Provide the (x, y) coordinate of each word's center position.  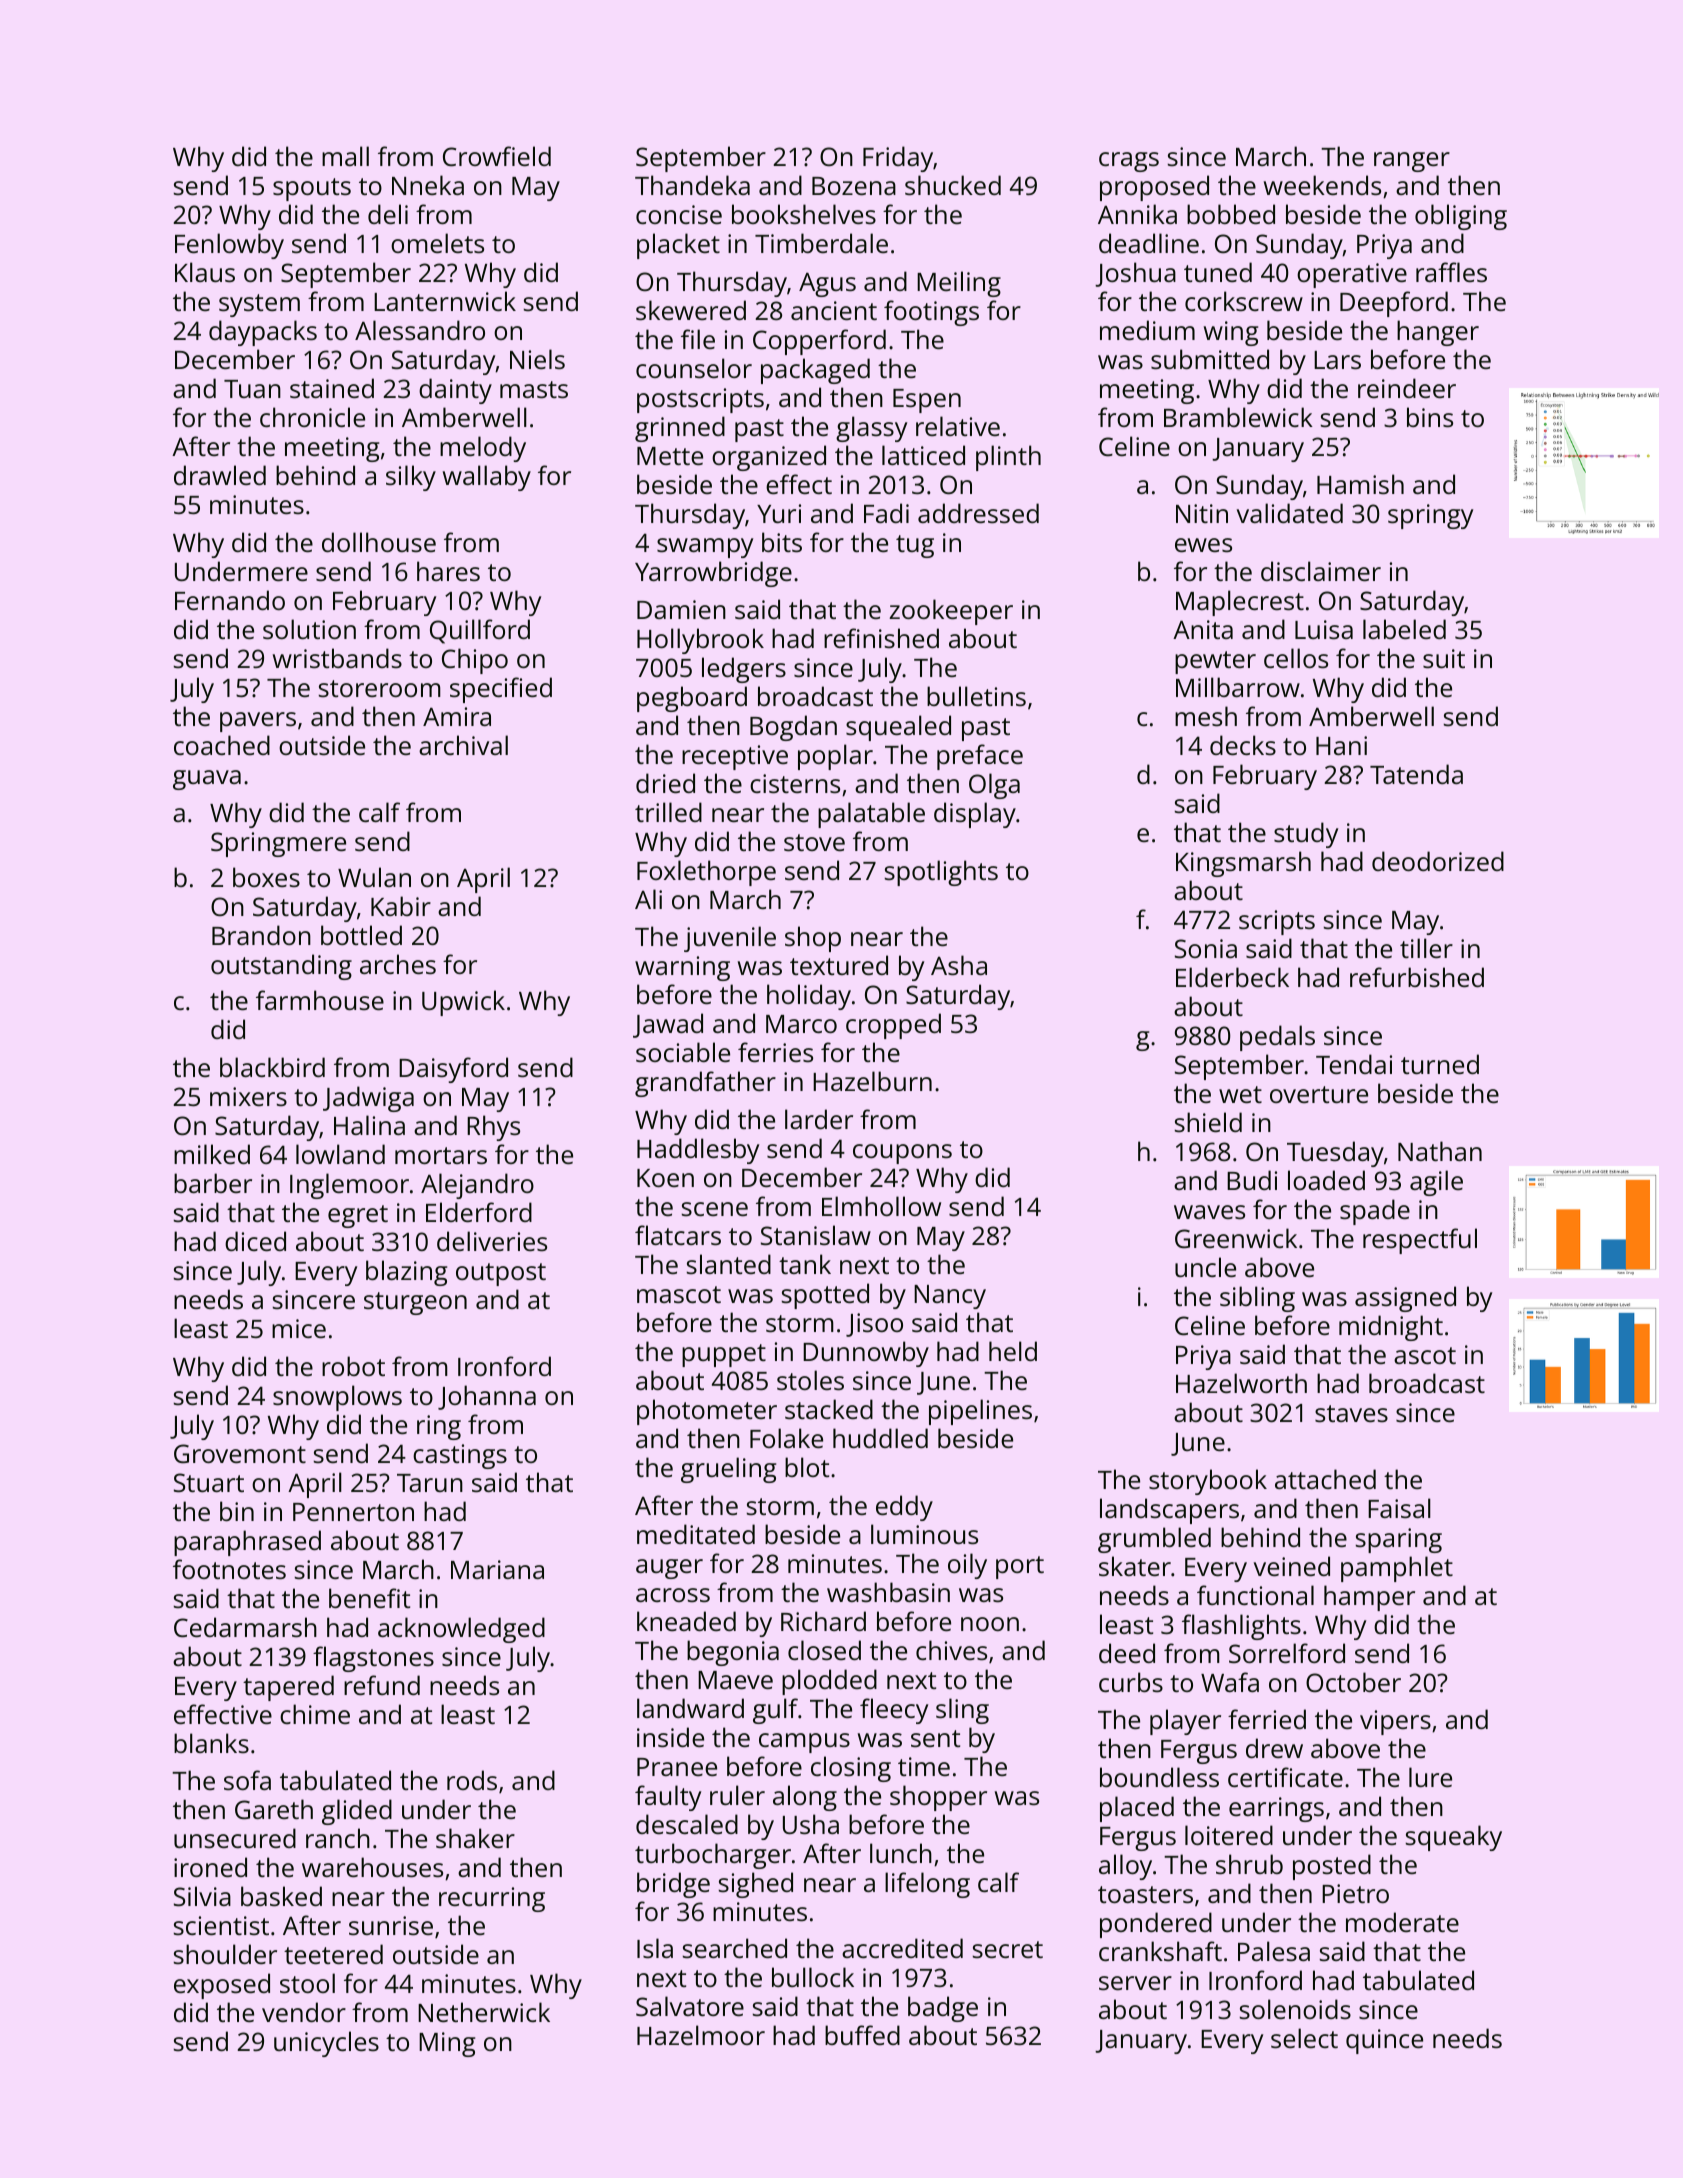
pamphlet (1397, 1569)
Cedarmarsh (245, 1627)
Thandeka (692, 185)
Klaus (205, 272)
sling (962, 1711)
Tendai (1354, 1064)
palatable (871, 815)
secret (1008, 1949)
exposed (222, 1986)
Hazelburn (872, 1081)
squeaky (1454, 1838)
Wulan (374, 877)
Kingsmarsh (1243, 864)
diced (255, 1241)
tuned (1218, 272)
